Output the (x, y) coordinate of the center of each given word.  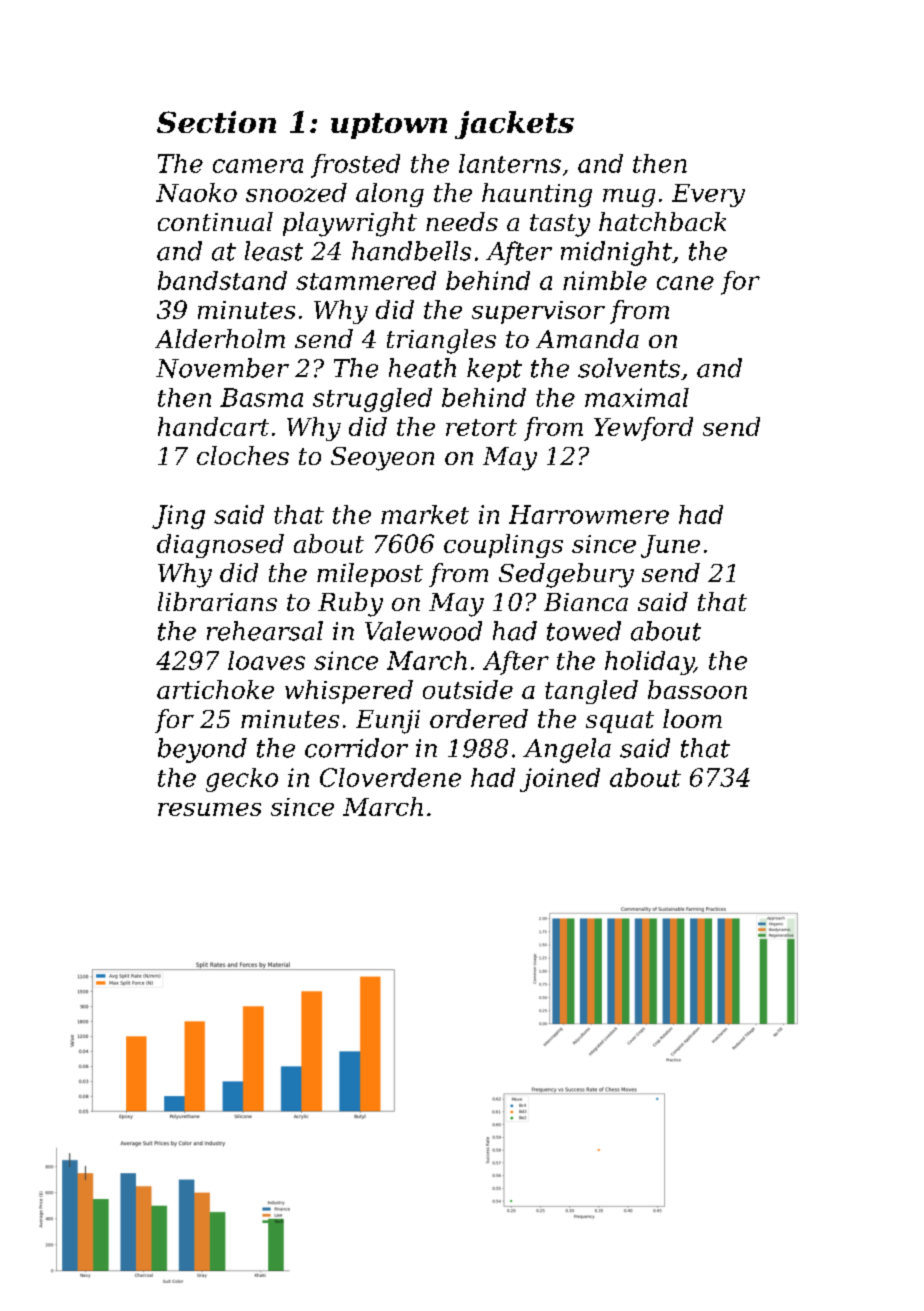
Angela (567, 750)
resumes (209, 809)
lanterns (510, 163)
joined (560, 780)
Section (216, 122)
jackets (514, 125)
